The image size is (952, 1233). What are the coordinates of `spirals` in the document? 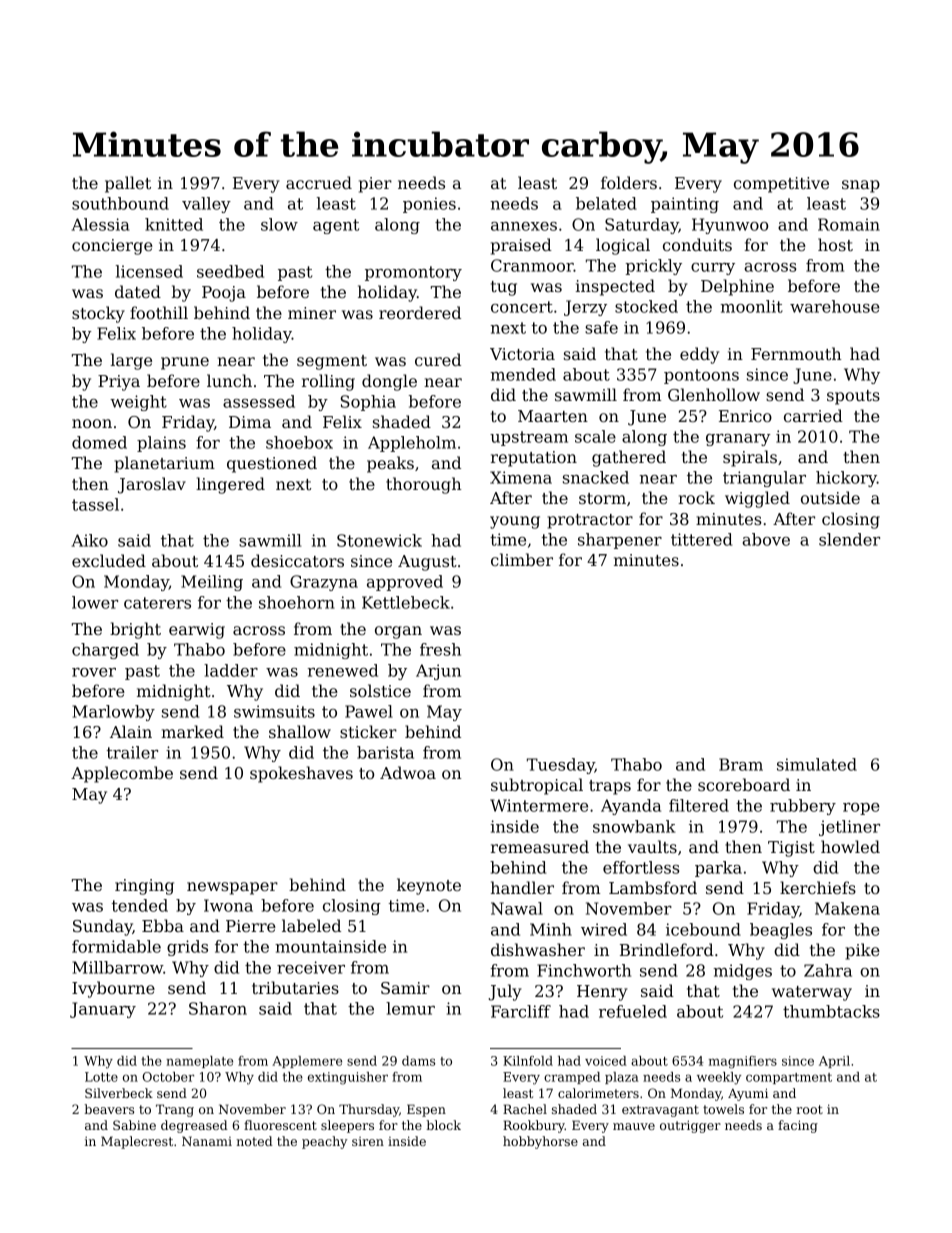 It's located at (750, 458).
